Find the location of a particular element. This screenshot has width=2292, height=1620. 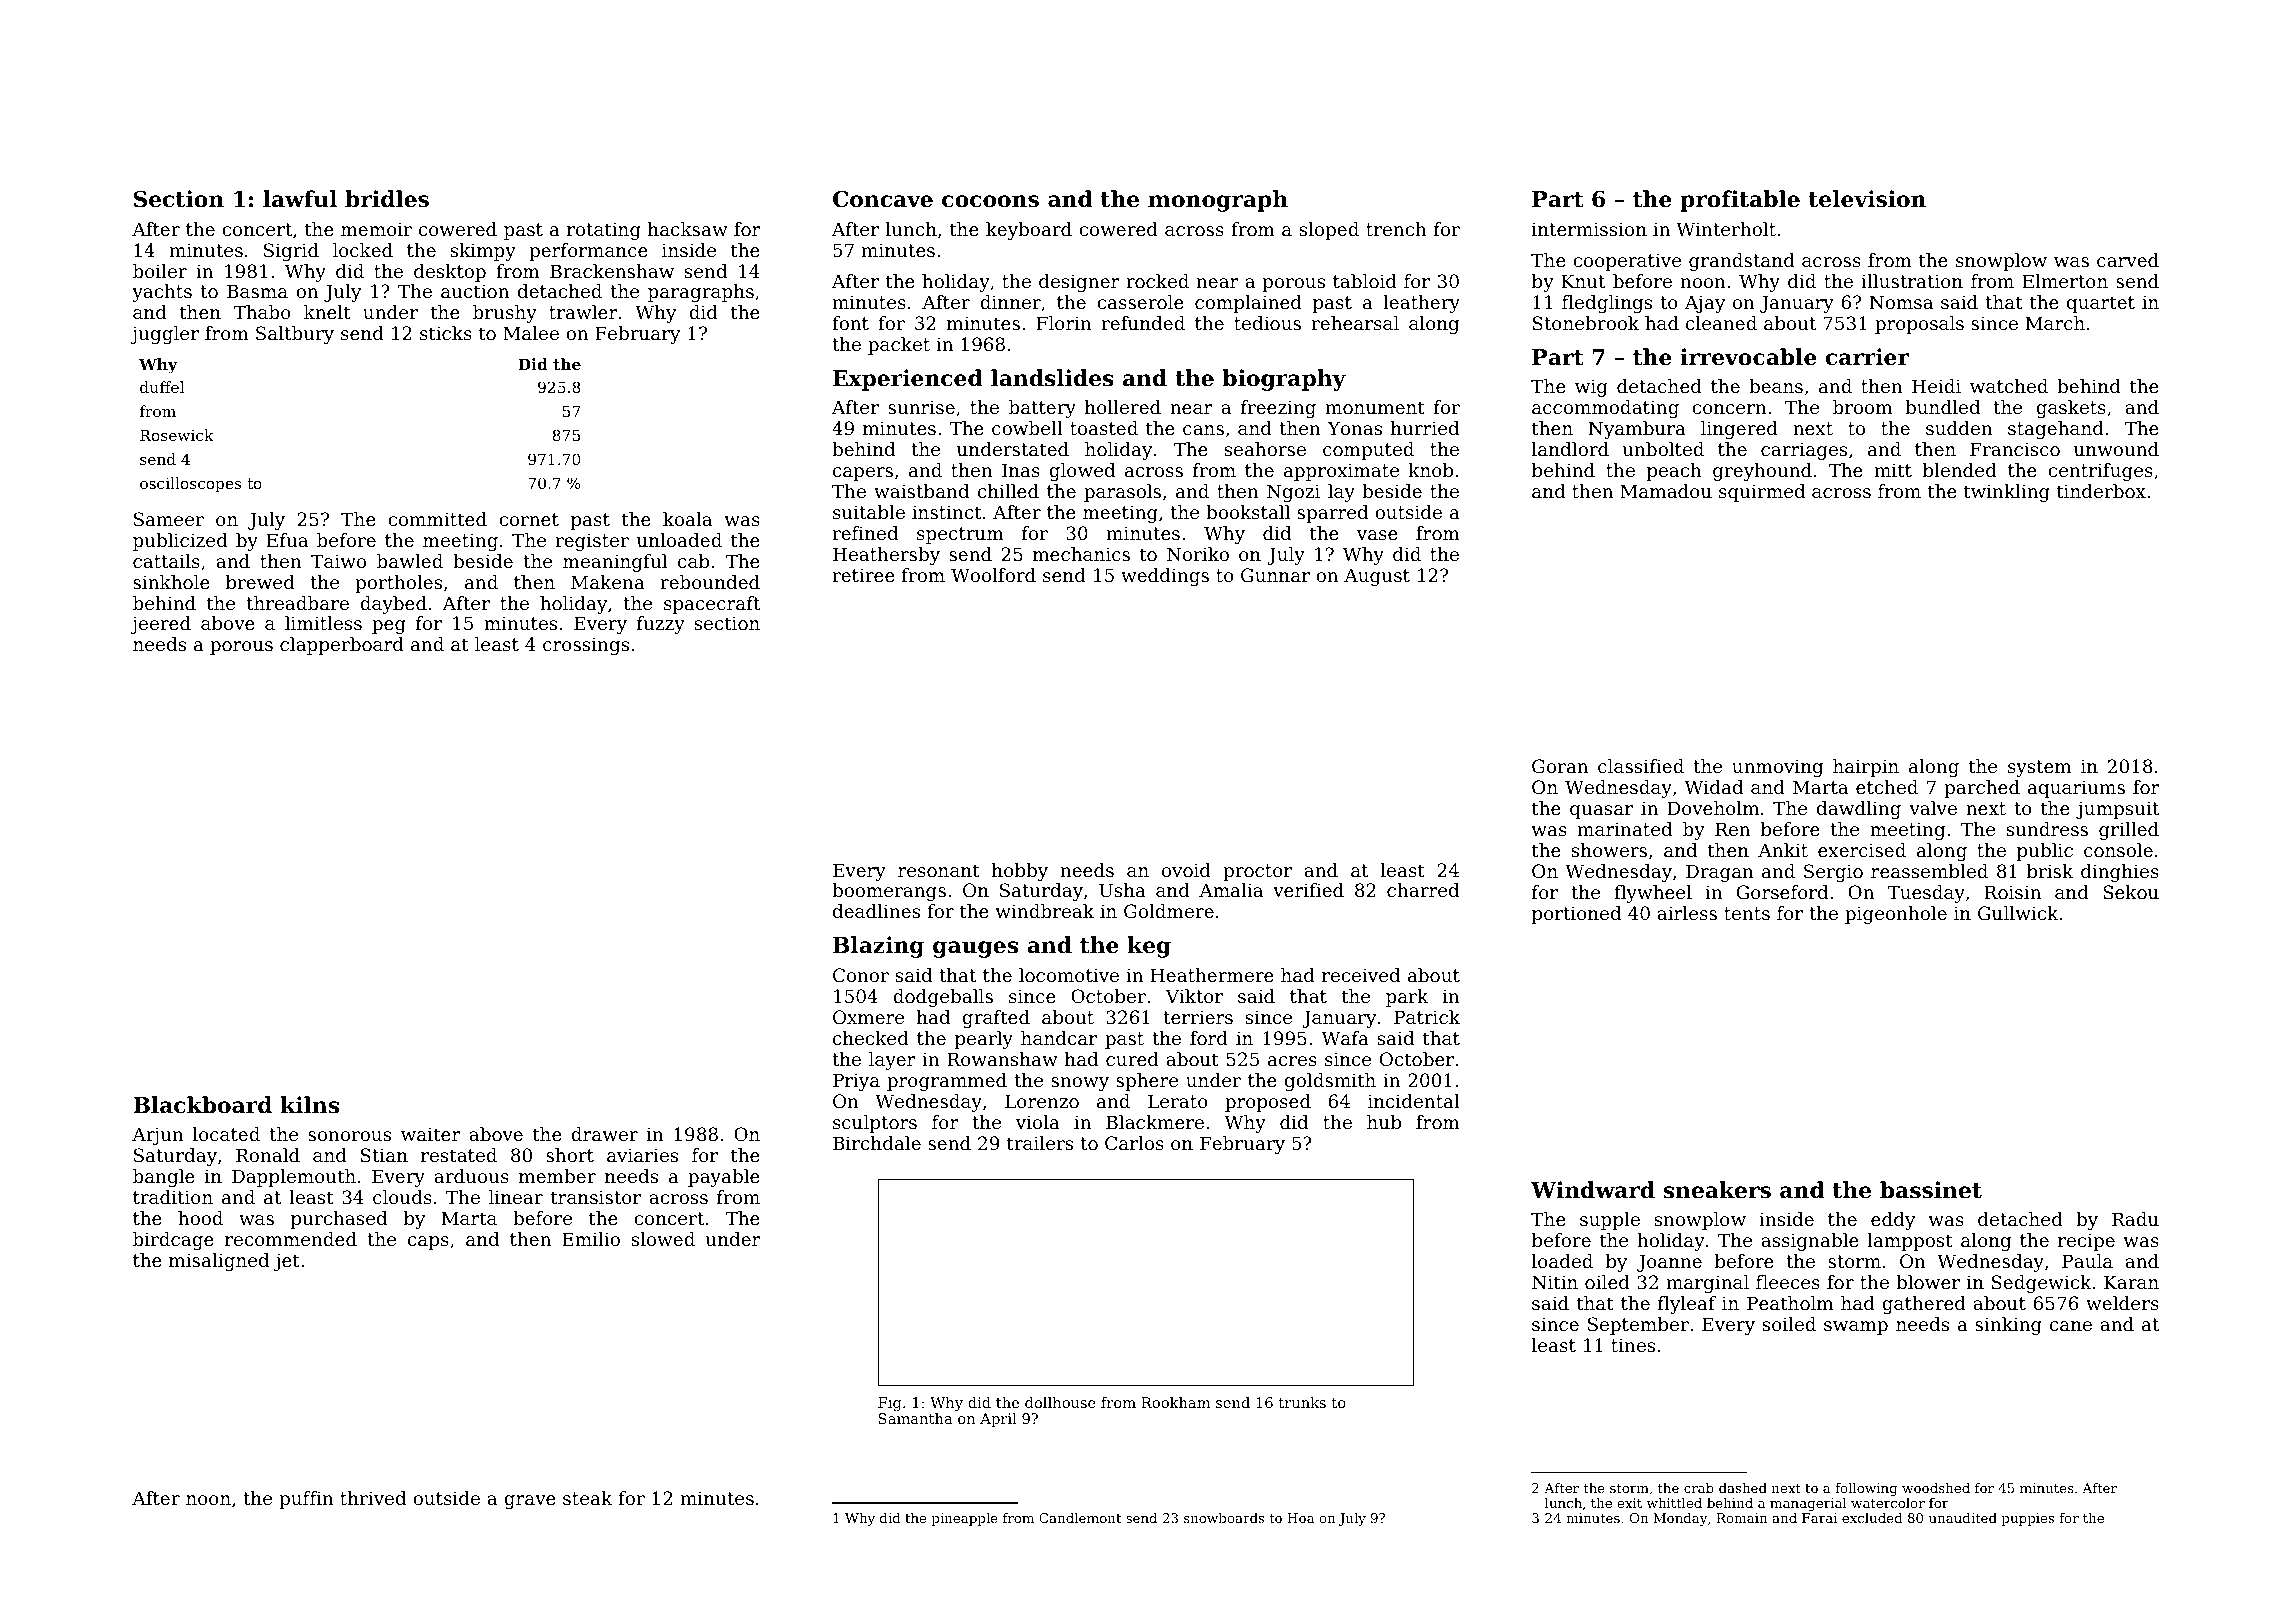

grave is located at coordinates (530, 1502).
